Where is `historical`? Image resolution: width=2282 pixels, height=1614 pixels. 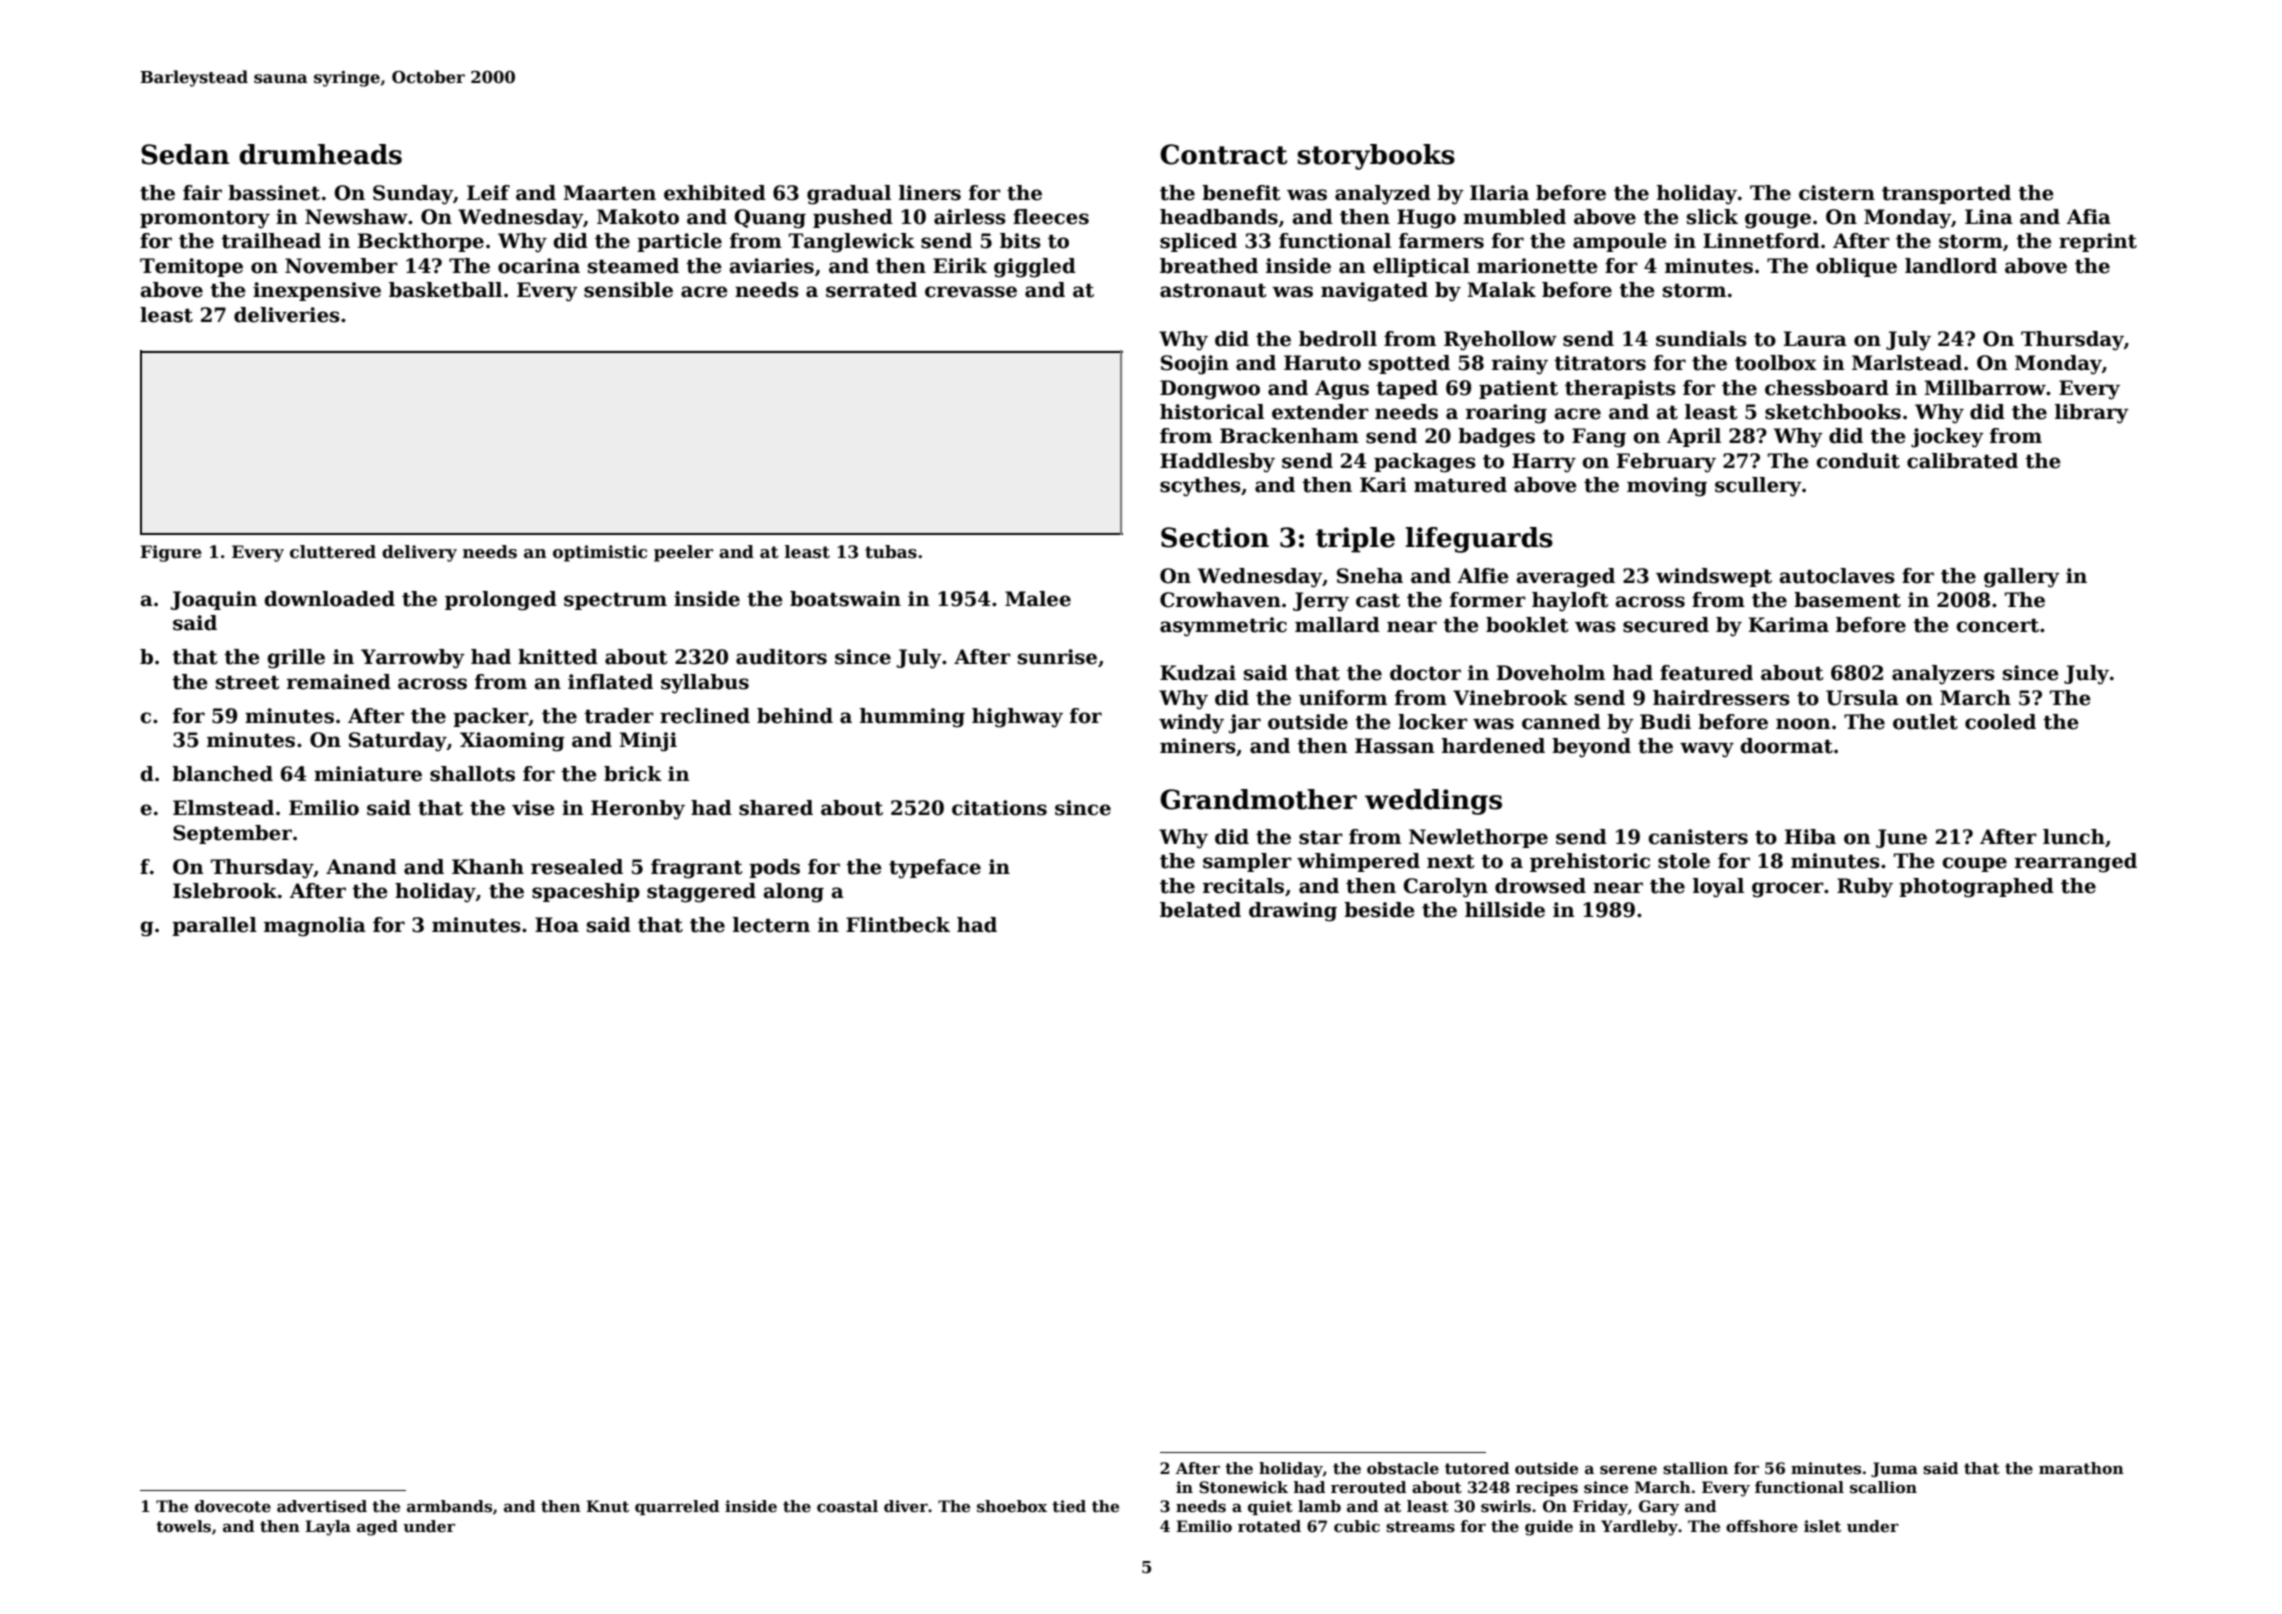
historical is located at coordinates (1212, 412).
